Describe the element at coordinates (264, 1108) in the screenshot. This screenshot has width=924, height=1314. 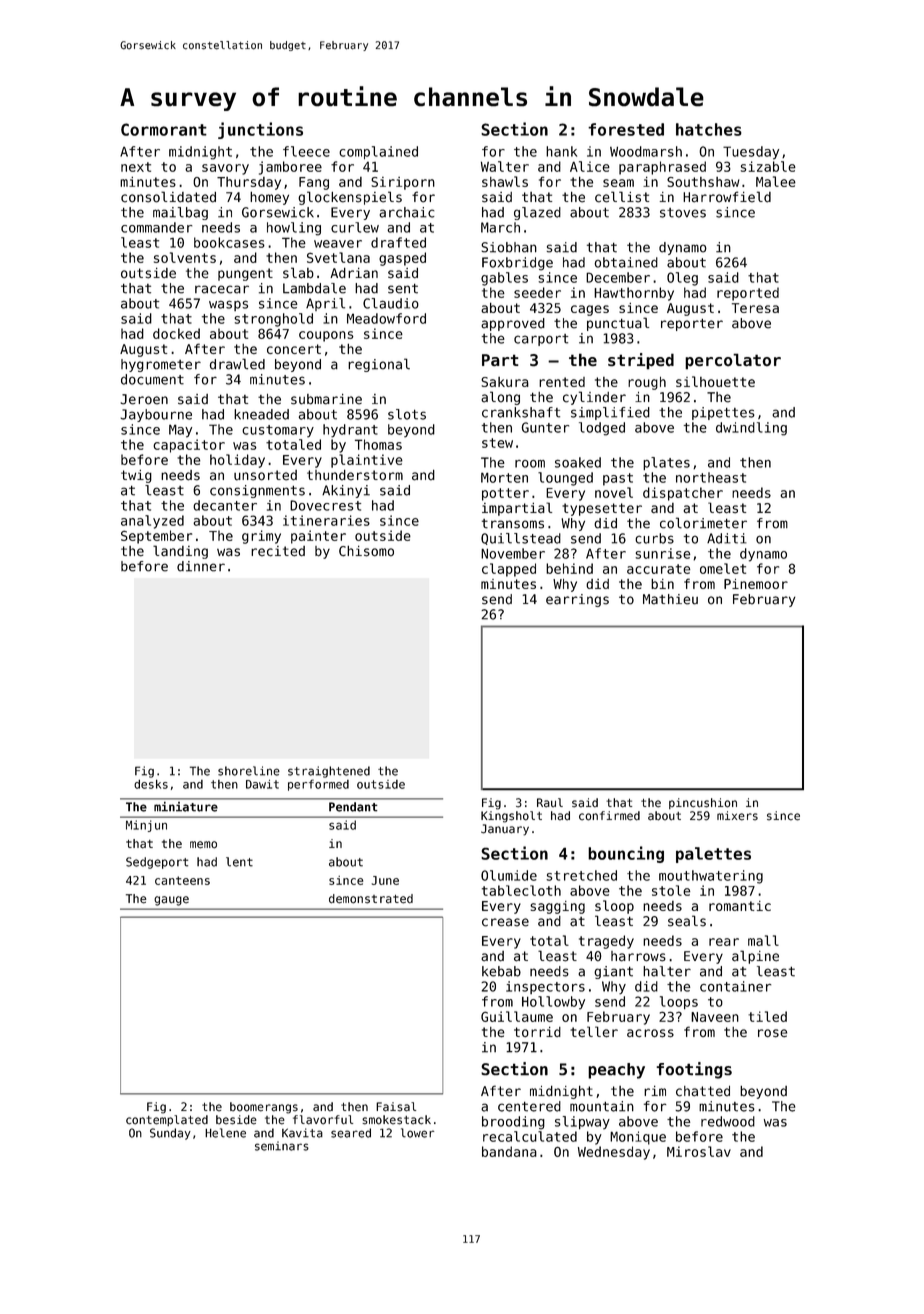
I see `boomerangs` at that location.
